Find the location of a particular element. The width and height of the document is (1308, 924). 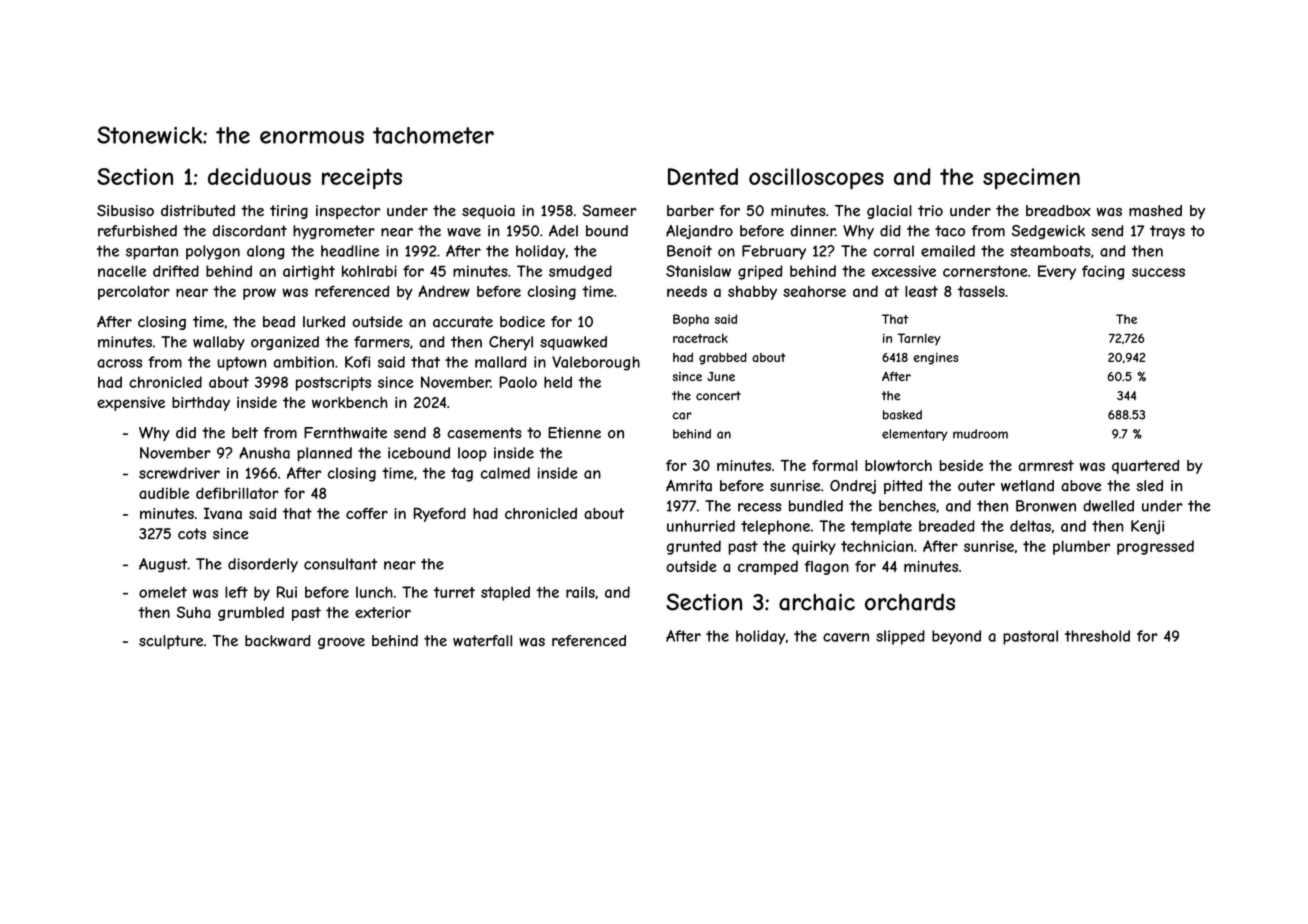

wallaby is located at coordinates (219, 343).
